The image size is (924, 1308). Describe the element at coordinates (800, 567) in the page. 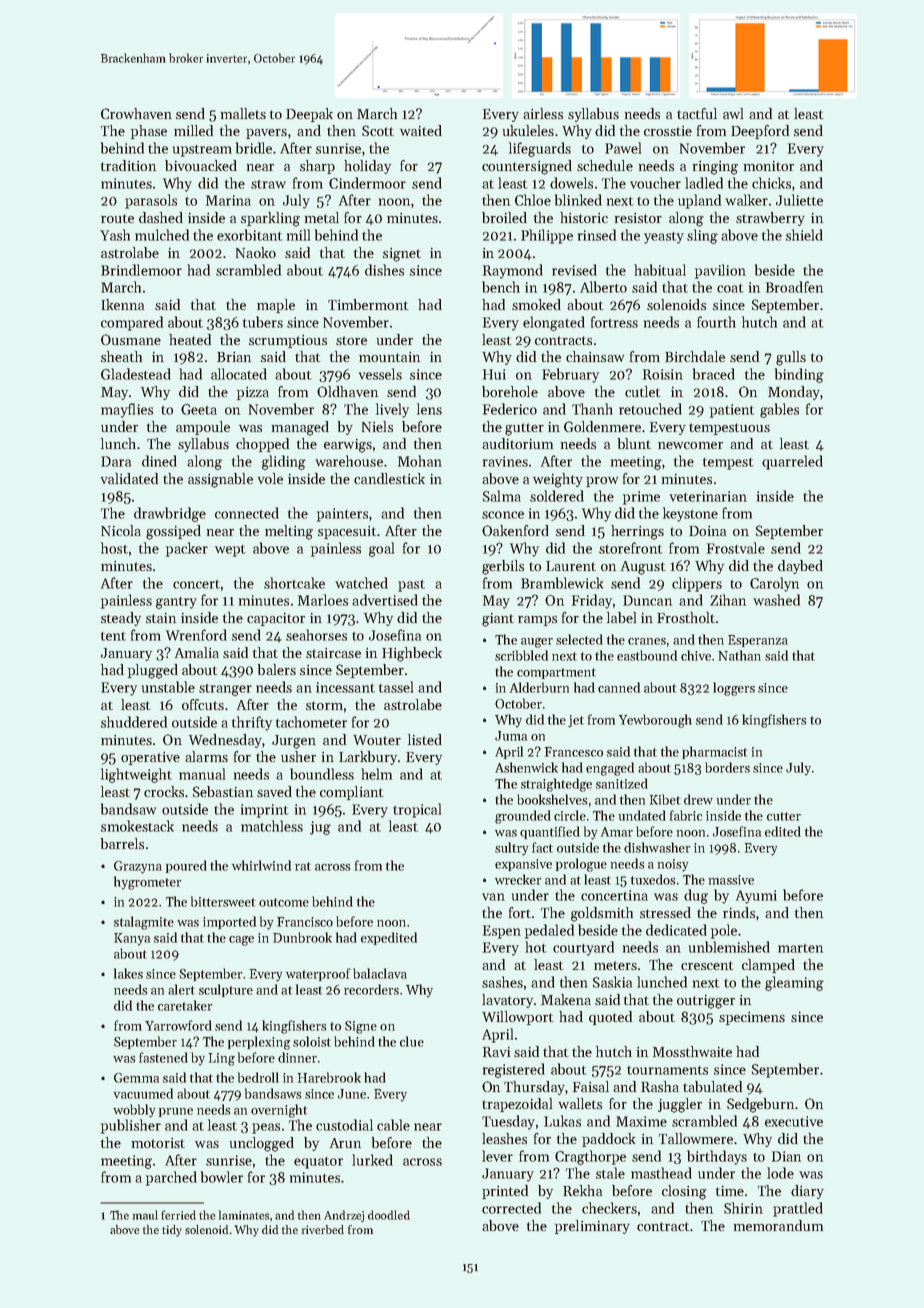

I see `daybed` at that location.
